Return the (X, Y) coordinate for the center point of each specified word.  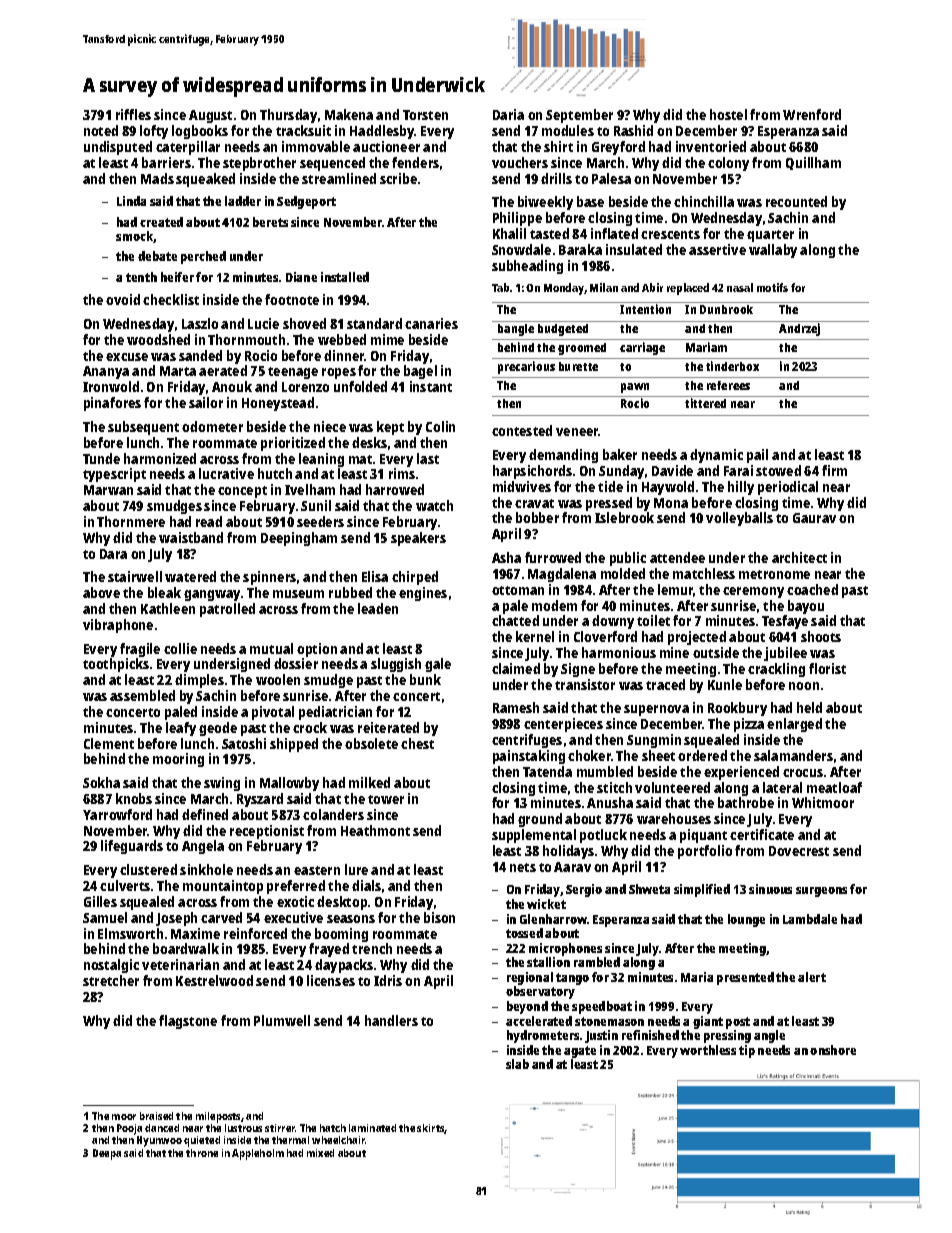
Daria (508, 114)
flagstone (188, 1022)
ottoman (518, 590)
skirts (431, 1129)
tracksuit (303, 130)
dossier (296, 663)
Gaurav (814, 518)
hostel (728, 114)
